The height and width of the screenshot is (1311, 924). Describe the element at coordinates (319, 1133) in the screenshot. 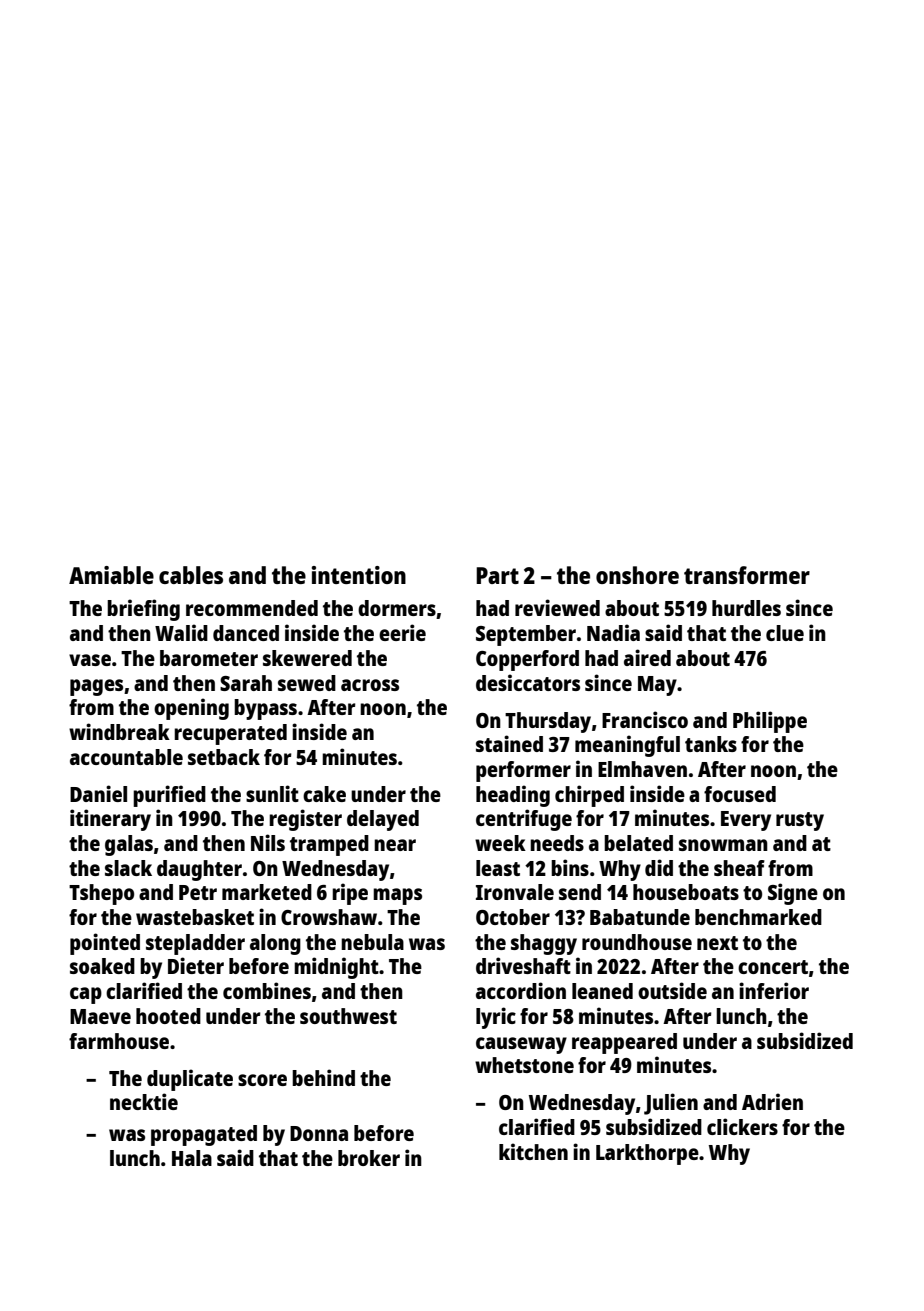

I see `Donna` at that location.
